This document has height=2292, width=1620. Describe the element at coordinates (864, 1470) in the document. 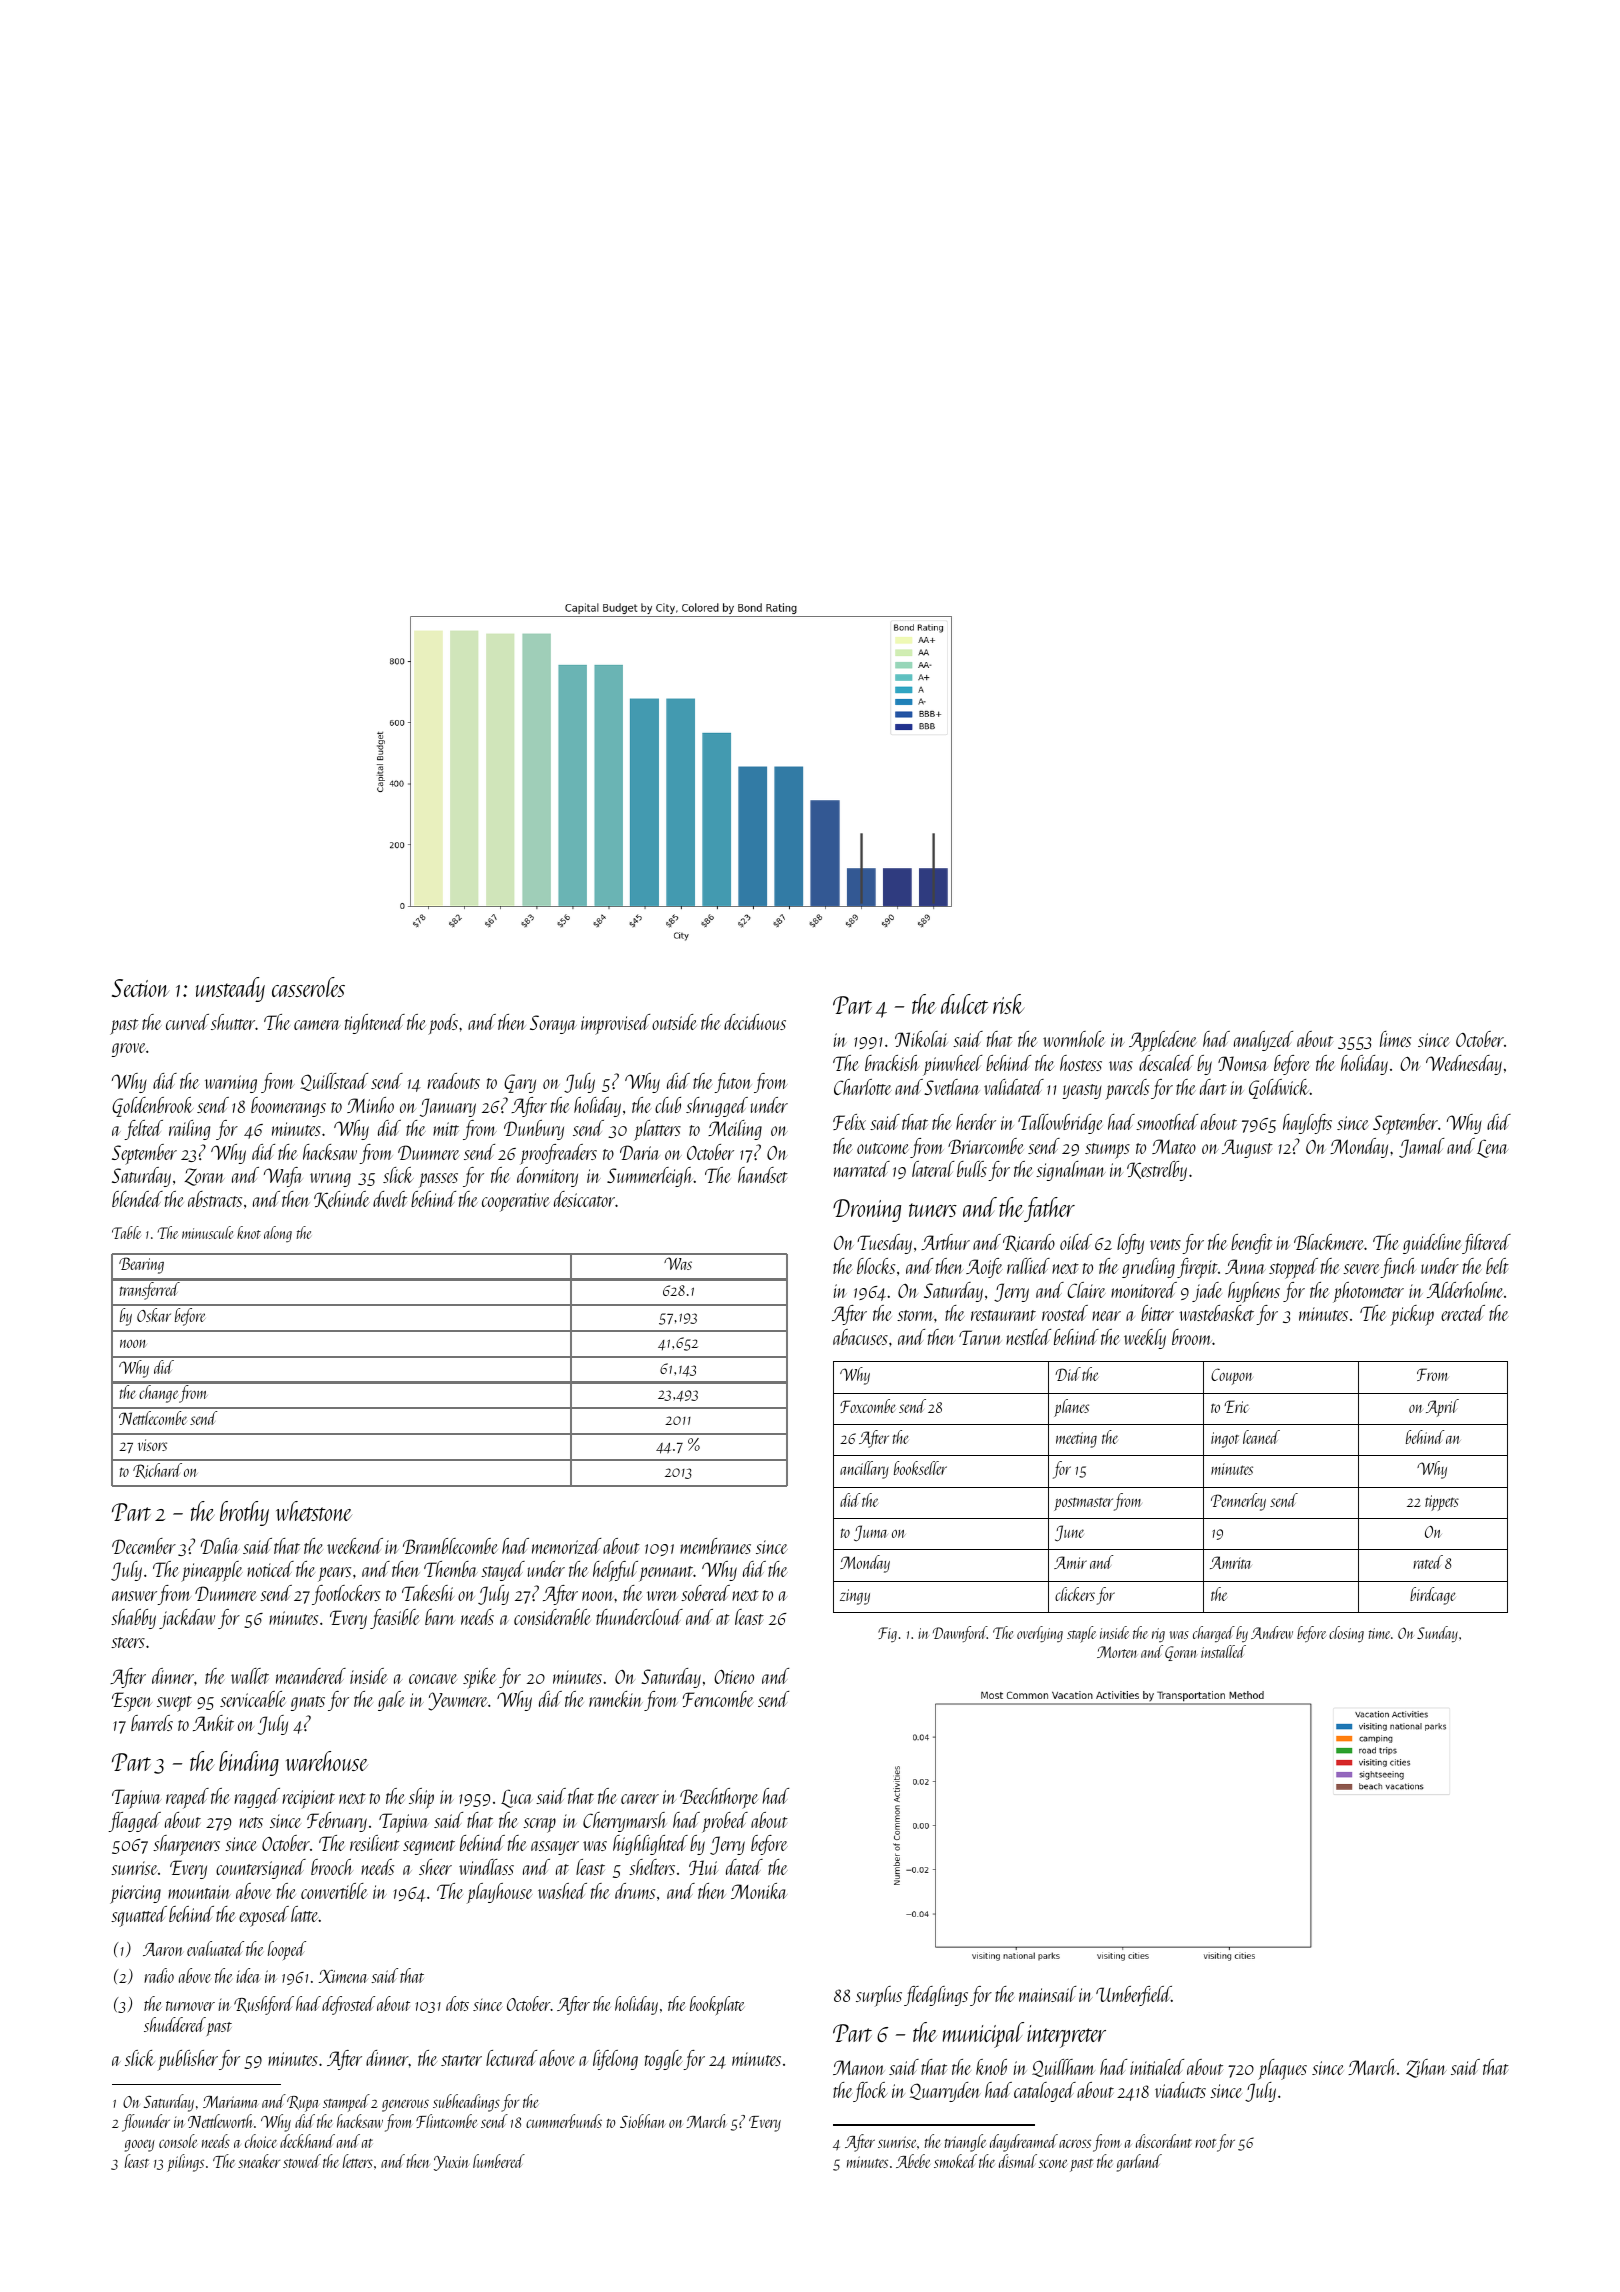

I see `ancillary` at that location.
